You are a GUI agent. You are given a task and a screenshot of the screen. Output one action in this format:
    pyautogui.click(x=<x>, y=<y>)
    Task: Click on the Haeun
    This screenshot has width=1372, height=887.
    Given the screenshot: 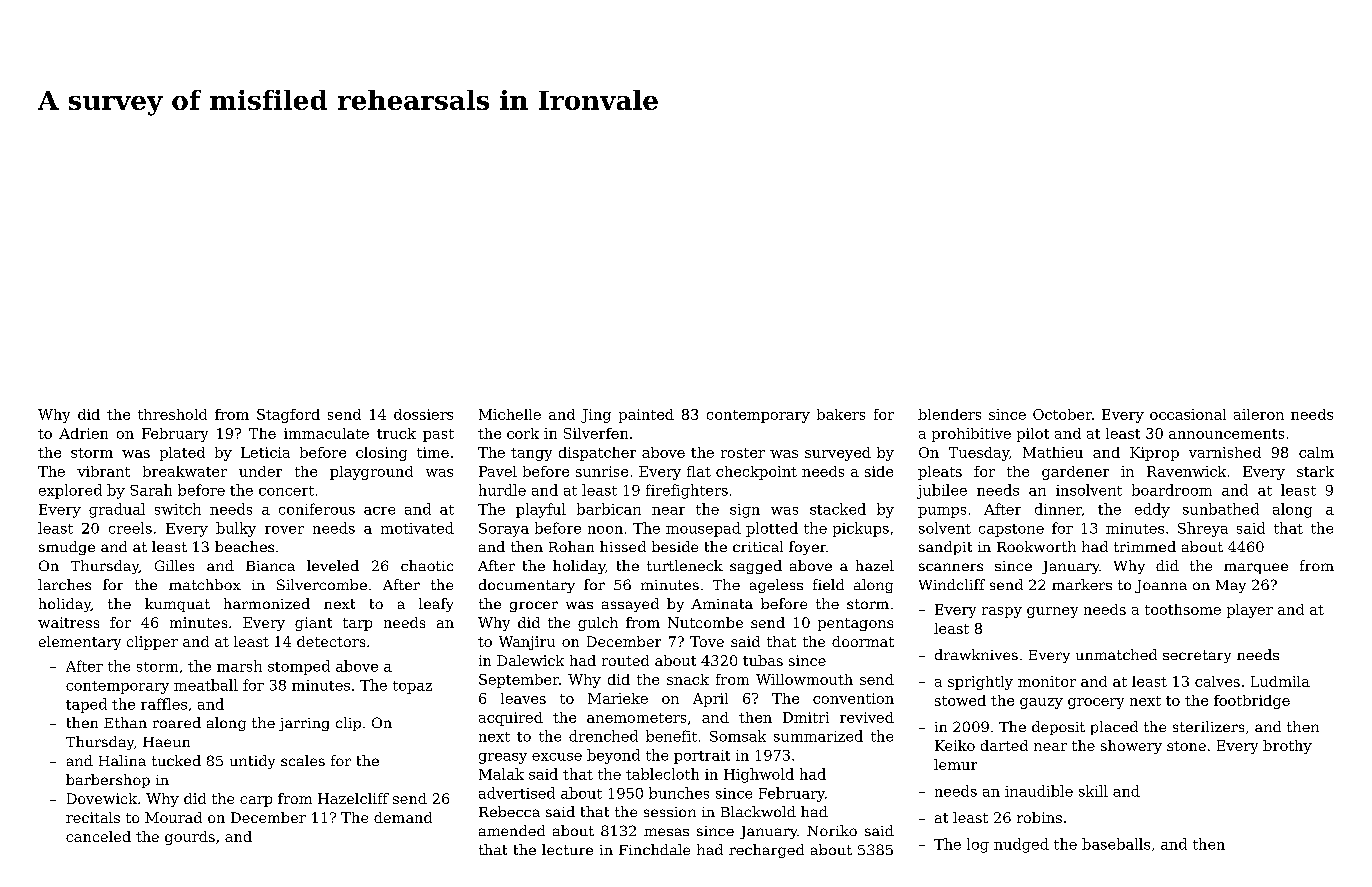 What is the action you would take?
    pyautogui.click(x=166, y=742)
